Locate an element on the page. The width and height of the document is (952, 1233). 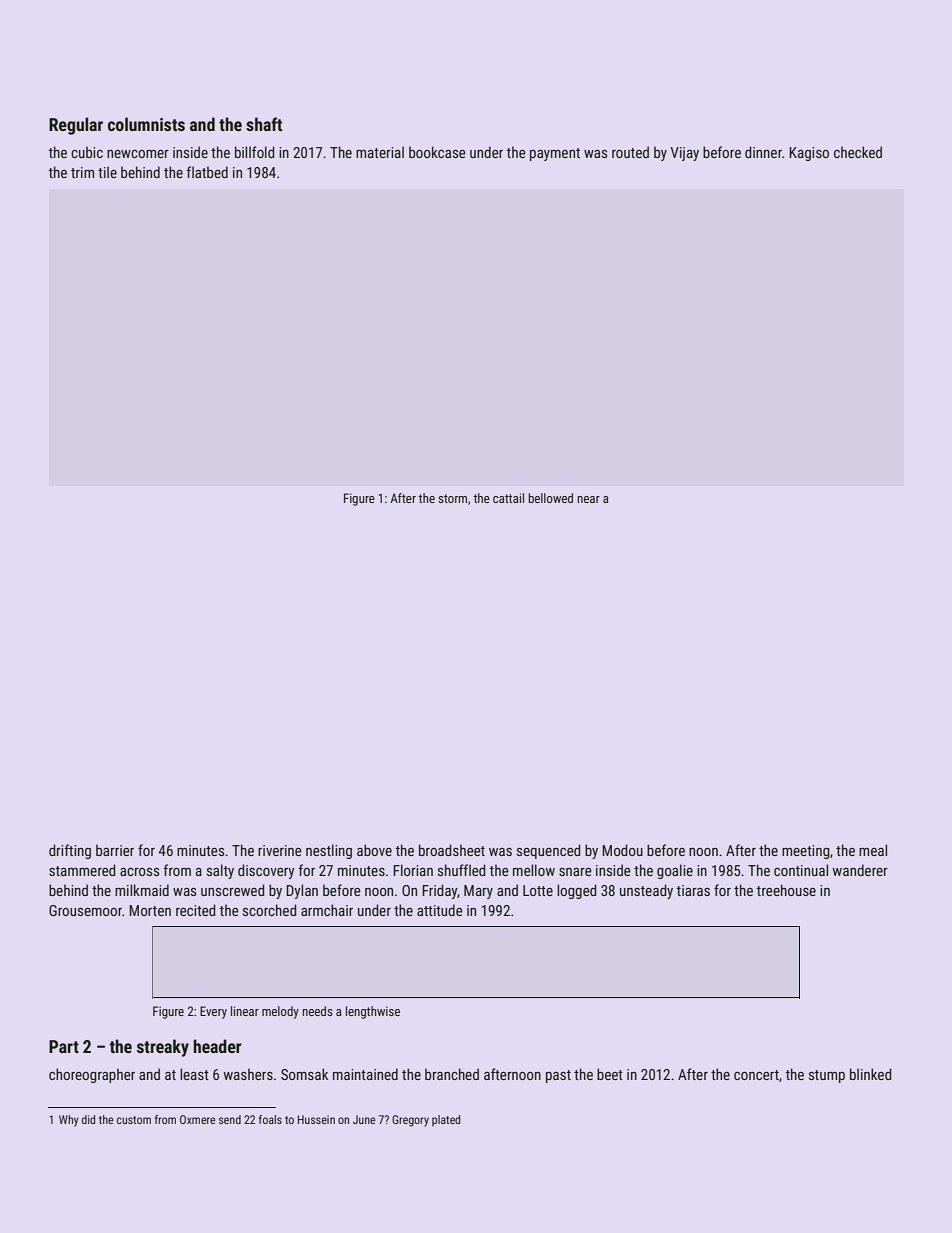
bookcase is located at coordinates (437, 152).
